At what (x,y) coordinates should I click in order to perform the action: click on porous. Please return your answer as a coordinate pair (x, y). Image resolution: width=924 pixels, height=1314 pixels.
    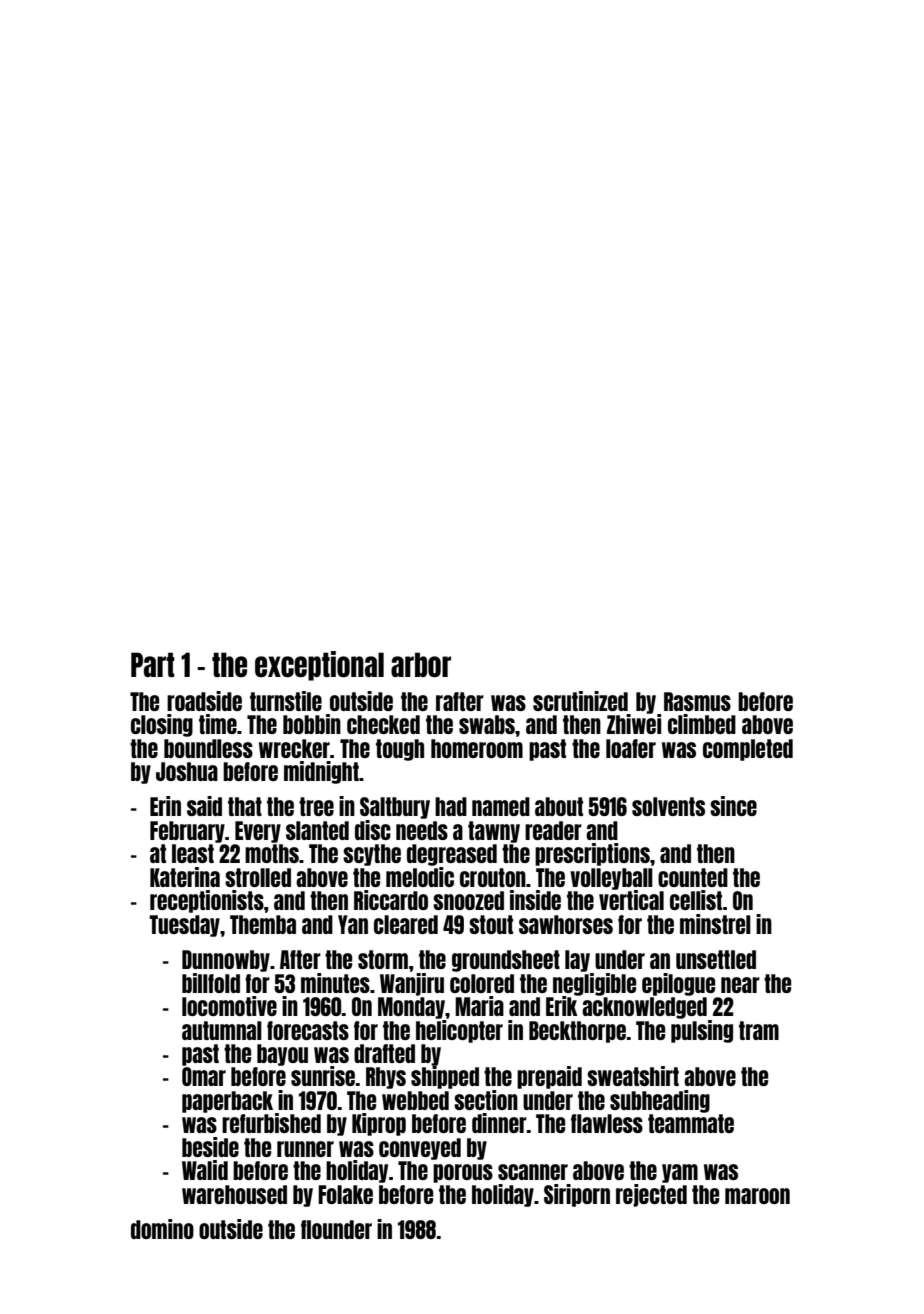
    Looking at the image, I should click on (463, 1173).
